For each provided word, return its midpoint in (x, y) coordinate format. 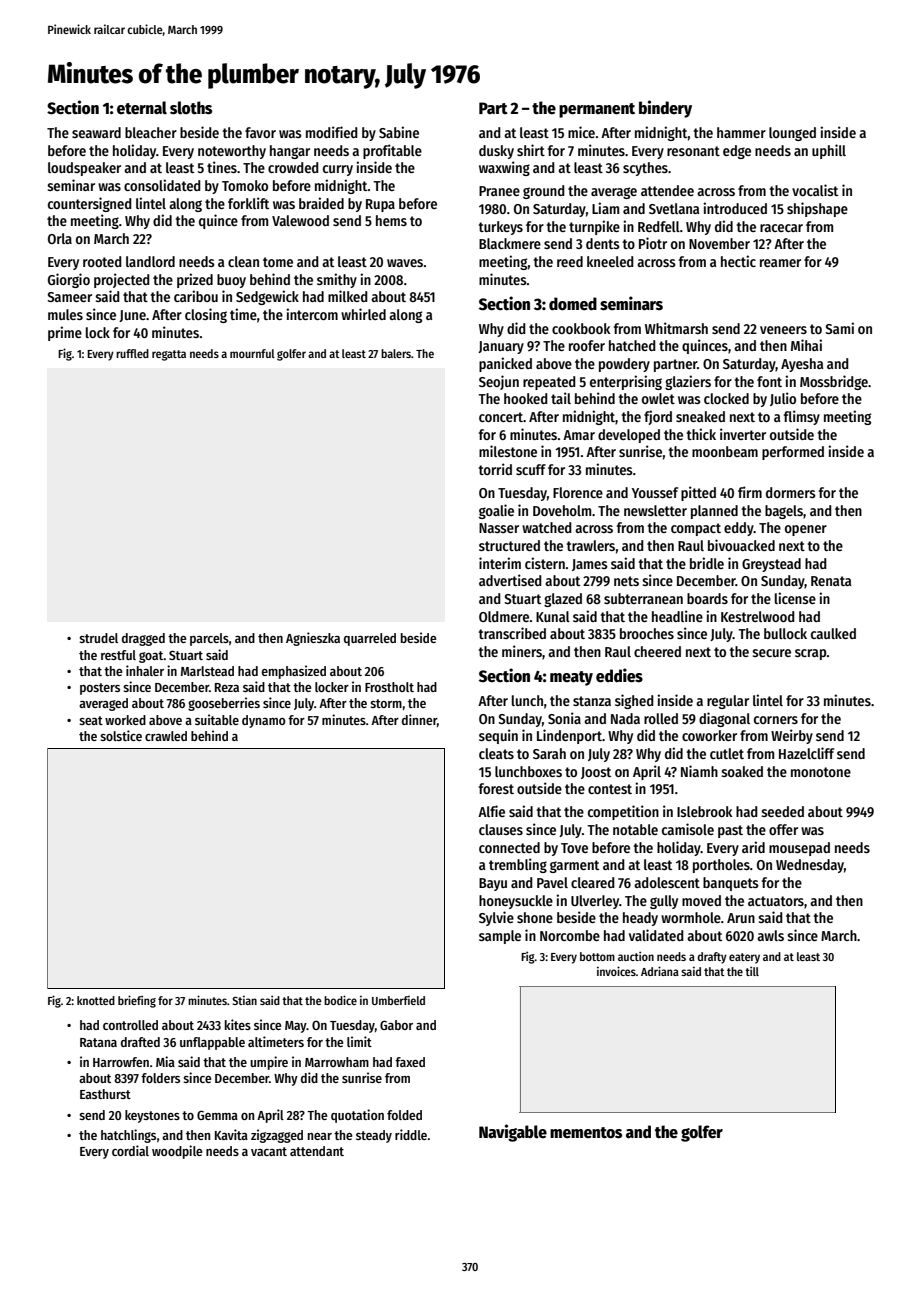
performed (793, 453)
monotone (821, 772)
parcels (209, 639)
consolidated (162, 185)
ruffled (132, 353)
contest (610, 789)
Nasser (499, 528)
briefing (137, 1001)
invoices (616, 971)
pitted (698, 493)
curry (338, 170)
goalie (496, 511)
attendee (667, 190)
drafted (140, 1042)
